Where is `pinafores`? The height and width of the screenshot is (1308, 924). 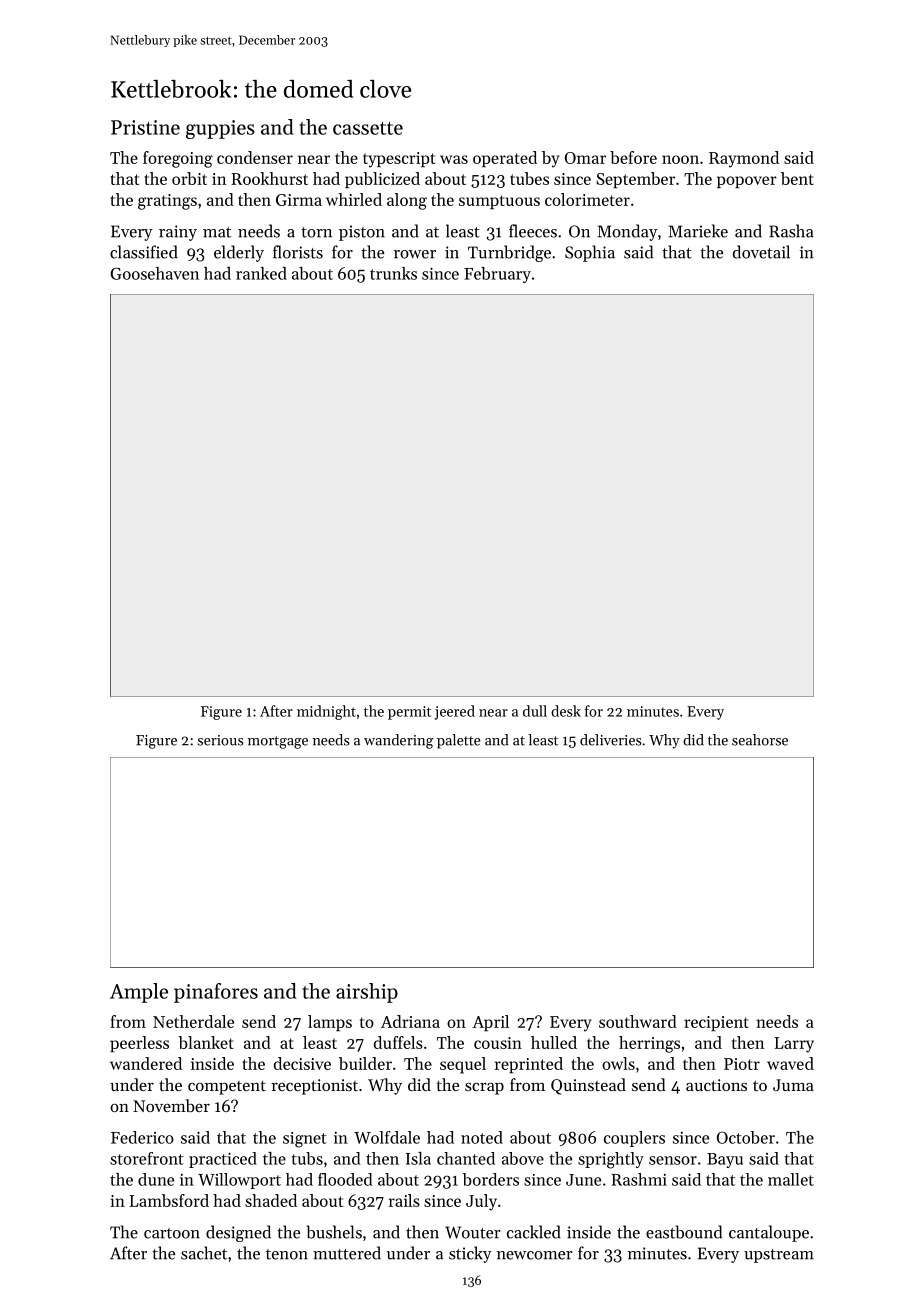 pinafores is located at coordinates (216, 993).
